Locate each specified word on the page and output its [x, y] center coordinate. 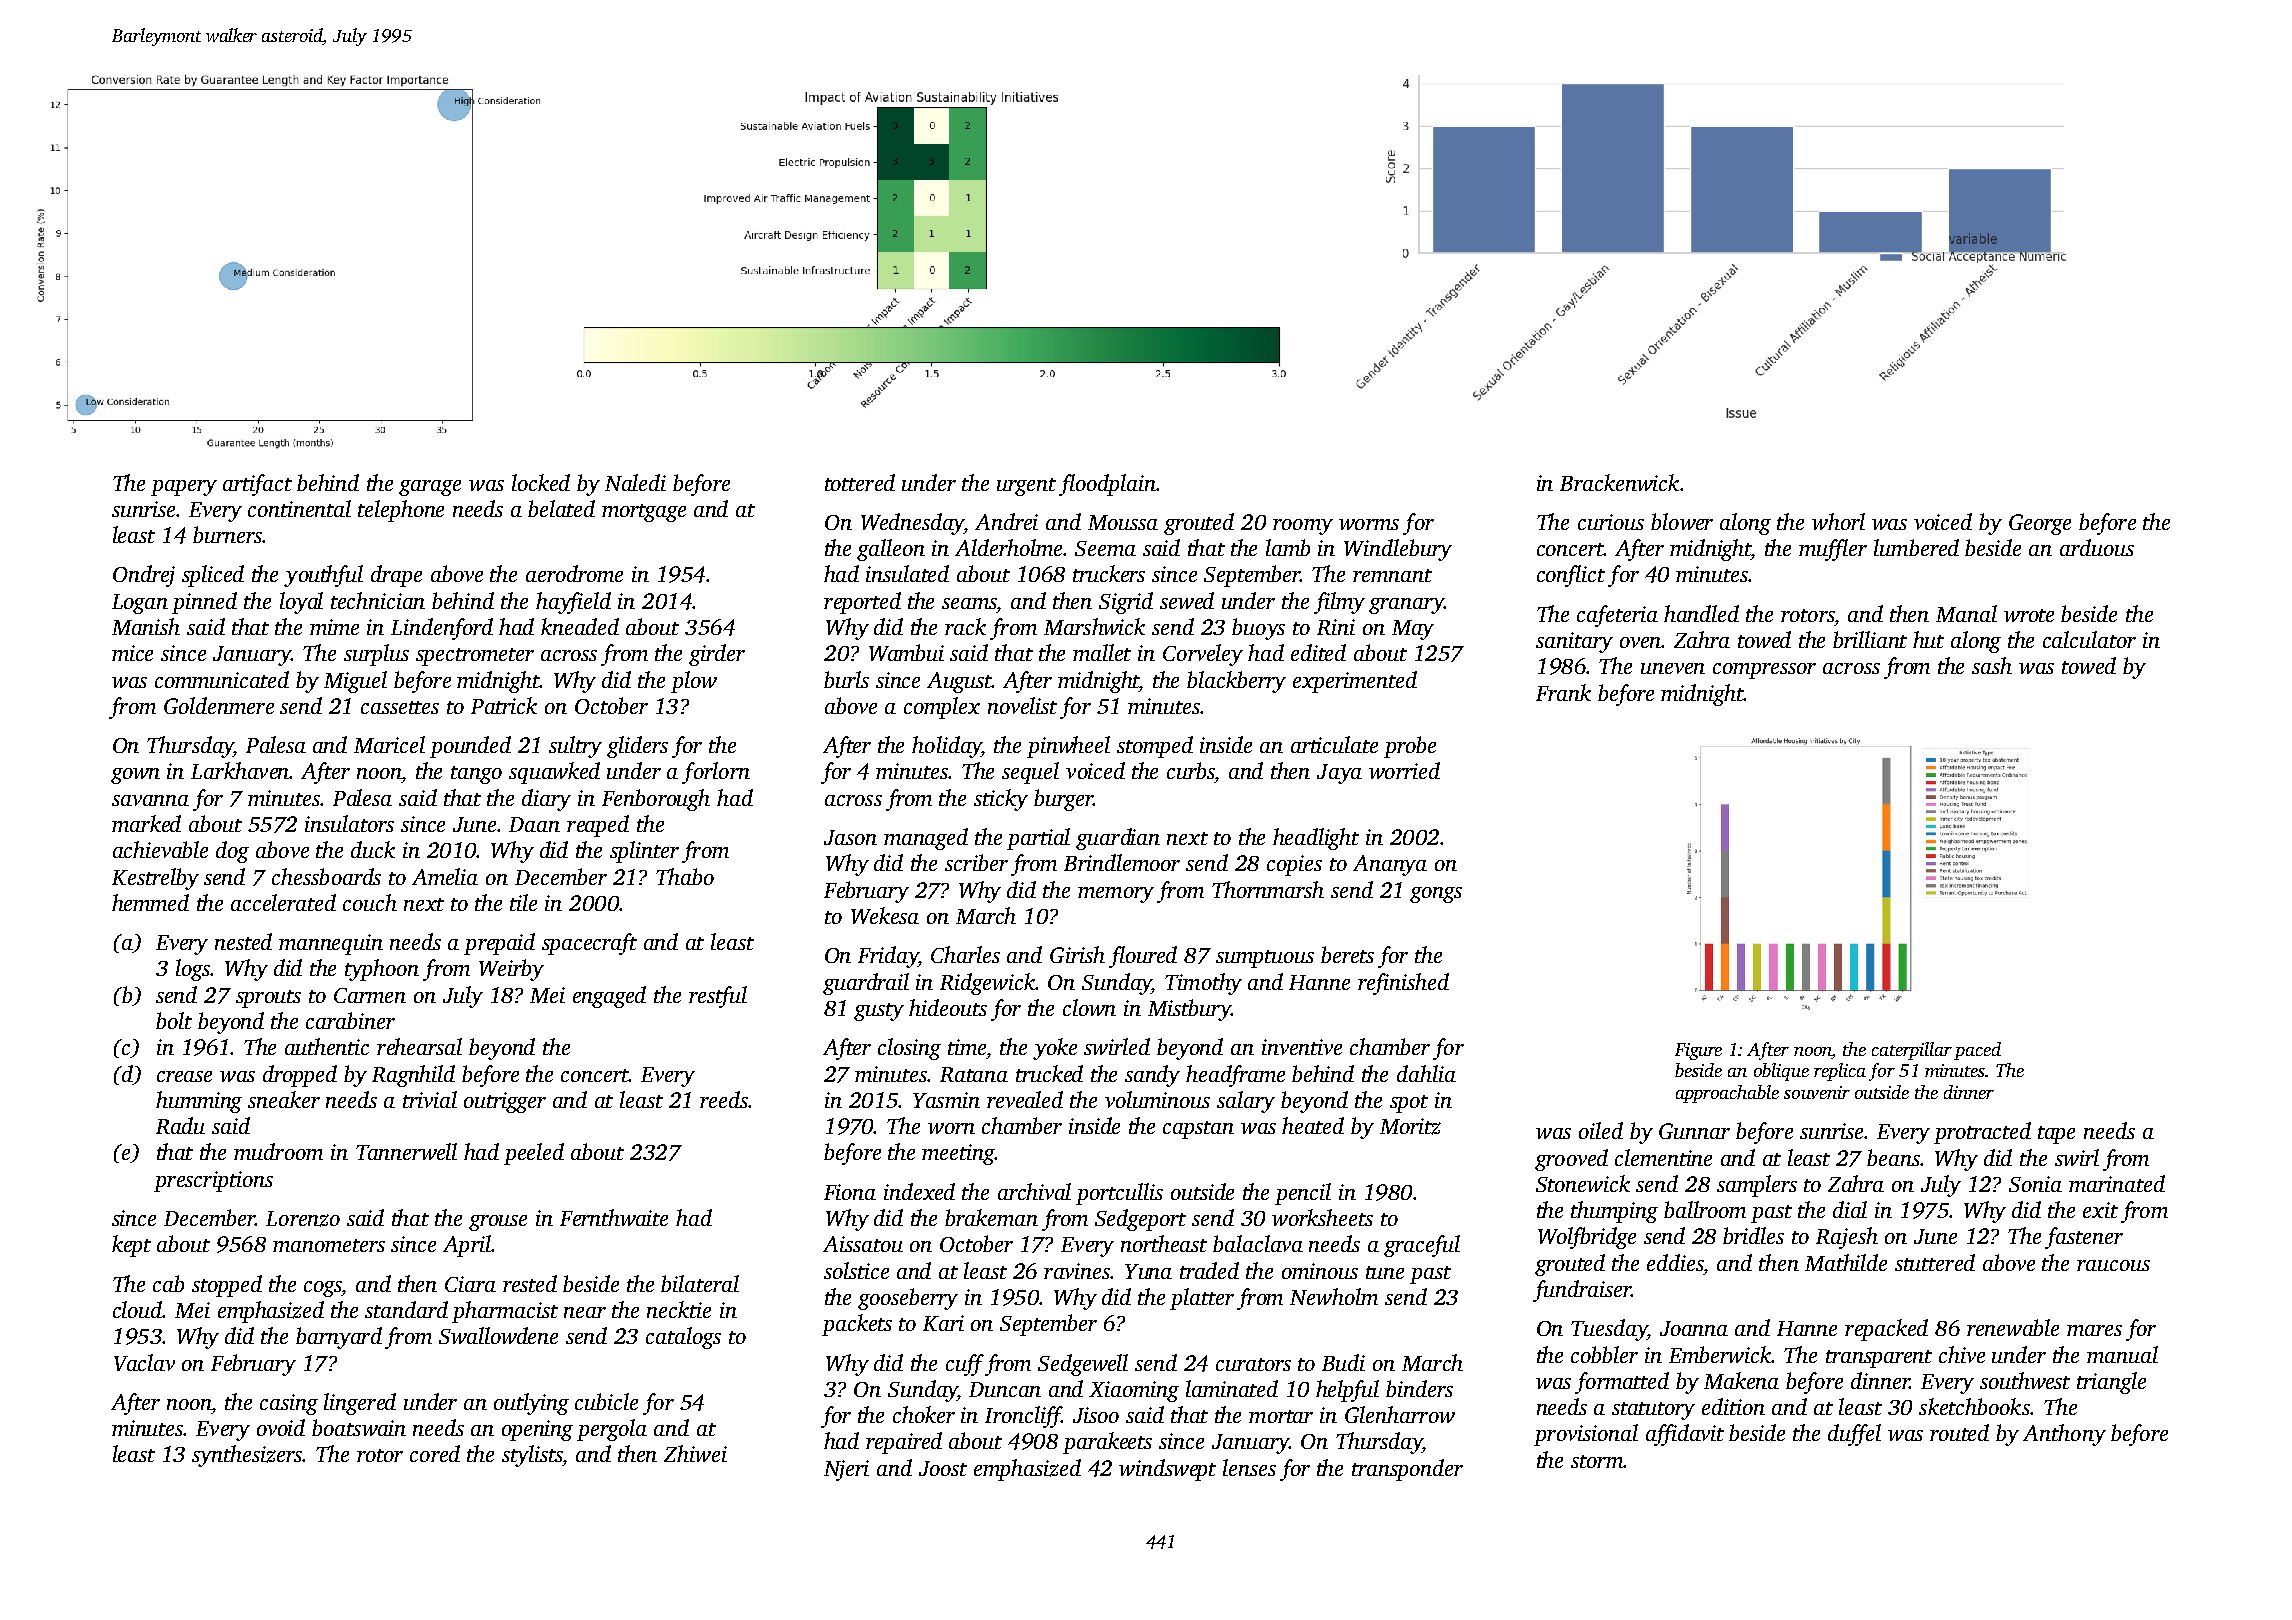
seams [969, 603]
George [2040, 524]
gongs [1436, 895]
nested [243, 941]
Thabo [685, 876]
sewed [1187, 600]
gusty [879, 1012]
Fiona [850, 1192]
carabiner [350, 1020]
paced [1977, 1051]
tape [2056, 1135]
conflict [1571, 576]
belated [561, 508]
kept [131, 1246]
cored [435, 1453]
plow [694, 682]
